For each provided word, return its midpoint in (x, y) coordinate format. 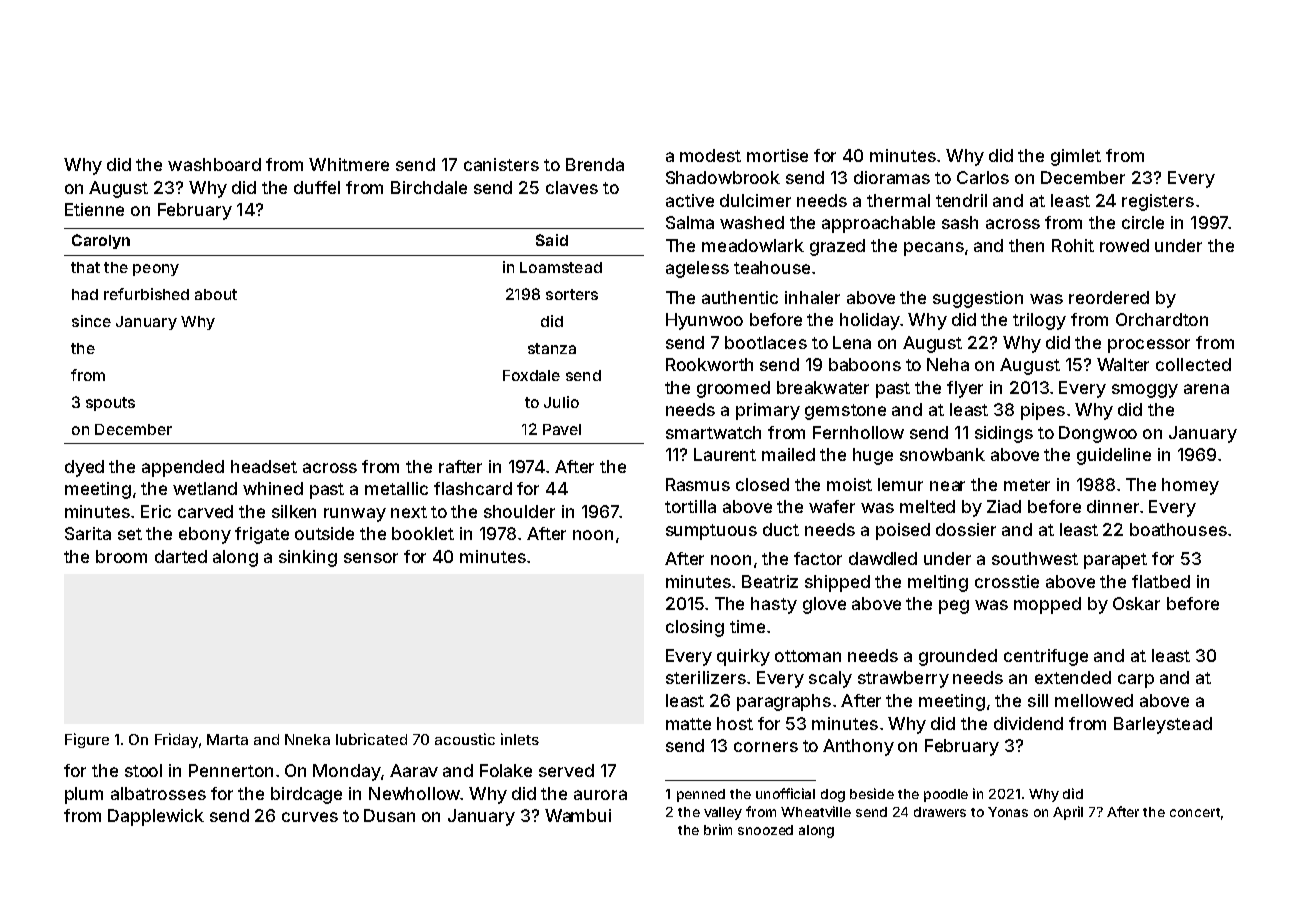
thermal (898, 200)
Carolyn (101, 241)
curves (310, 817)
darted (181, 556)
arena (1206, 389)
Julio (561, 402)
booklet (423, 533)
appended (183, 468)
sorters (572, 294)
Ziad (1004, 506)
